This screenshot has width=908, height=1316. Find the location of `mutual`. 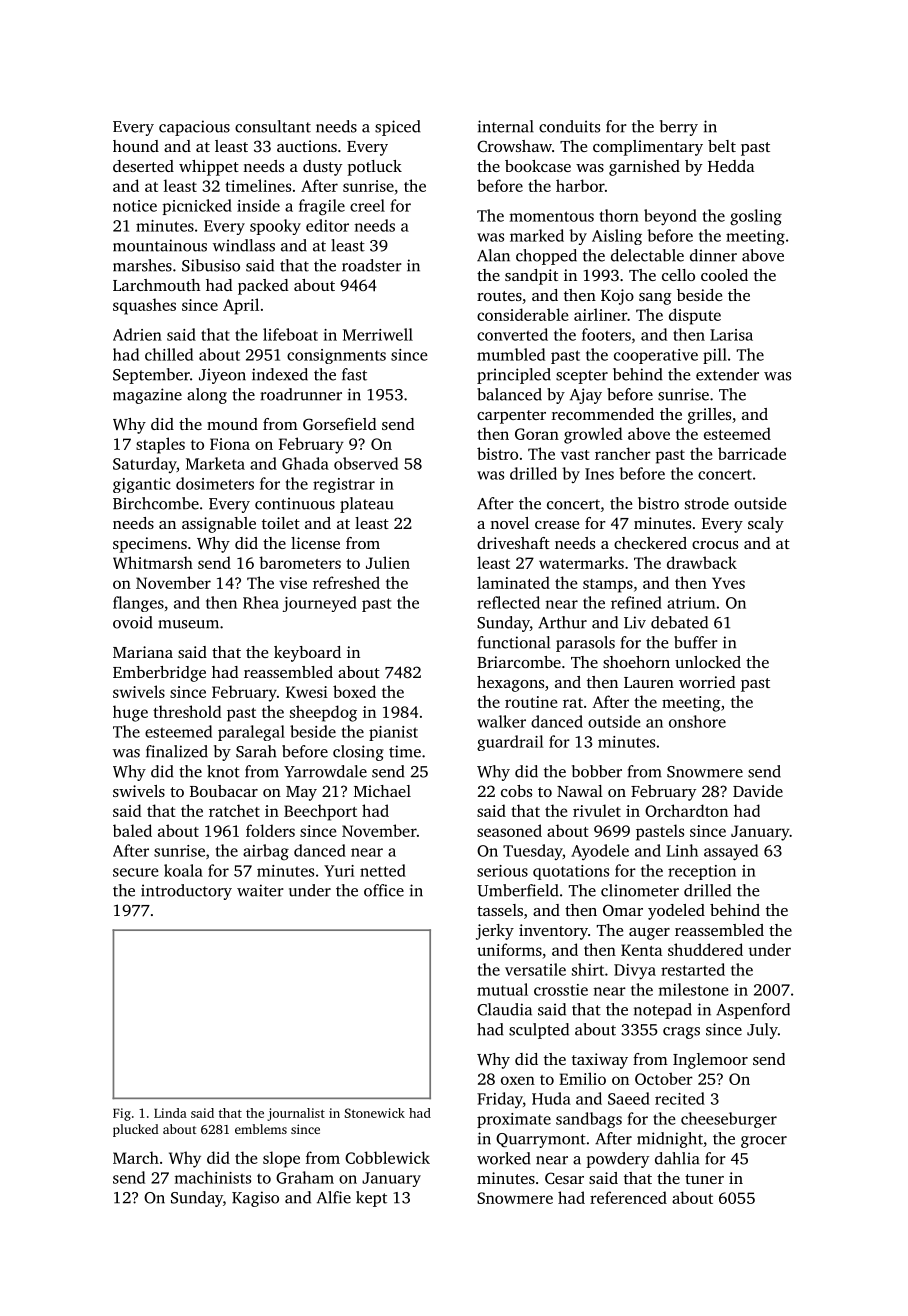

mutual is located at coordinates (502, 989).
